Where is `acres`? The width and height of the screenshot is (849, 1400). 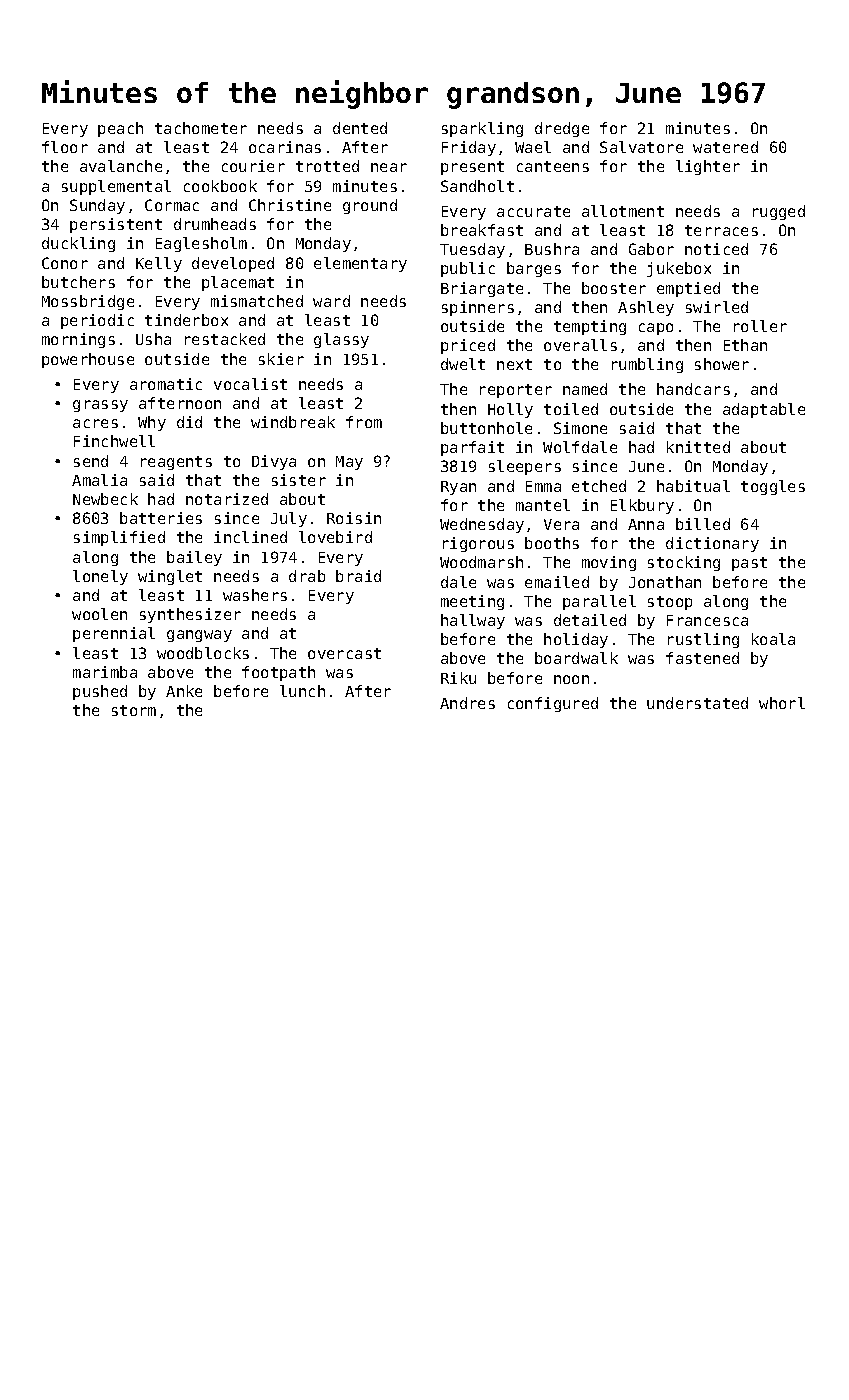
acres is located at coordinates (95, 423).
